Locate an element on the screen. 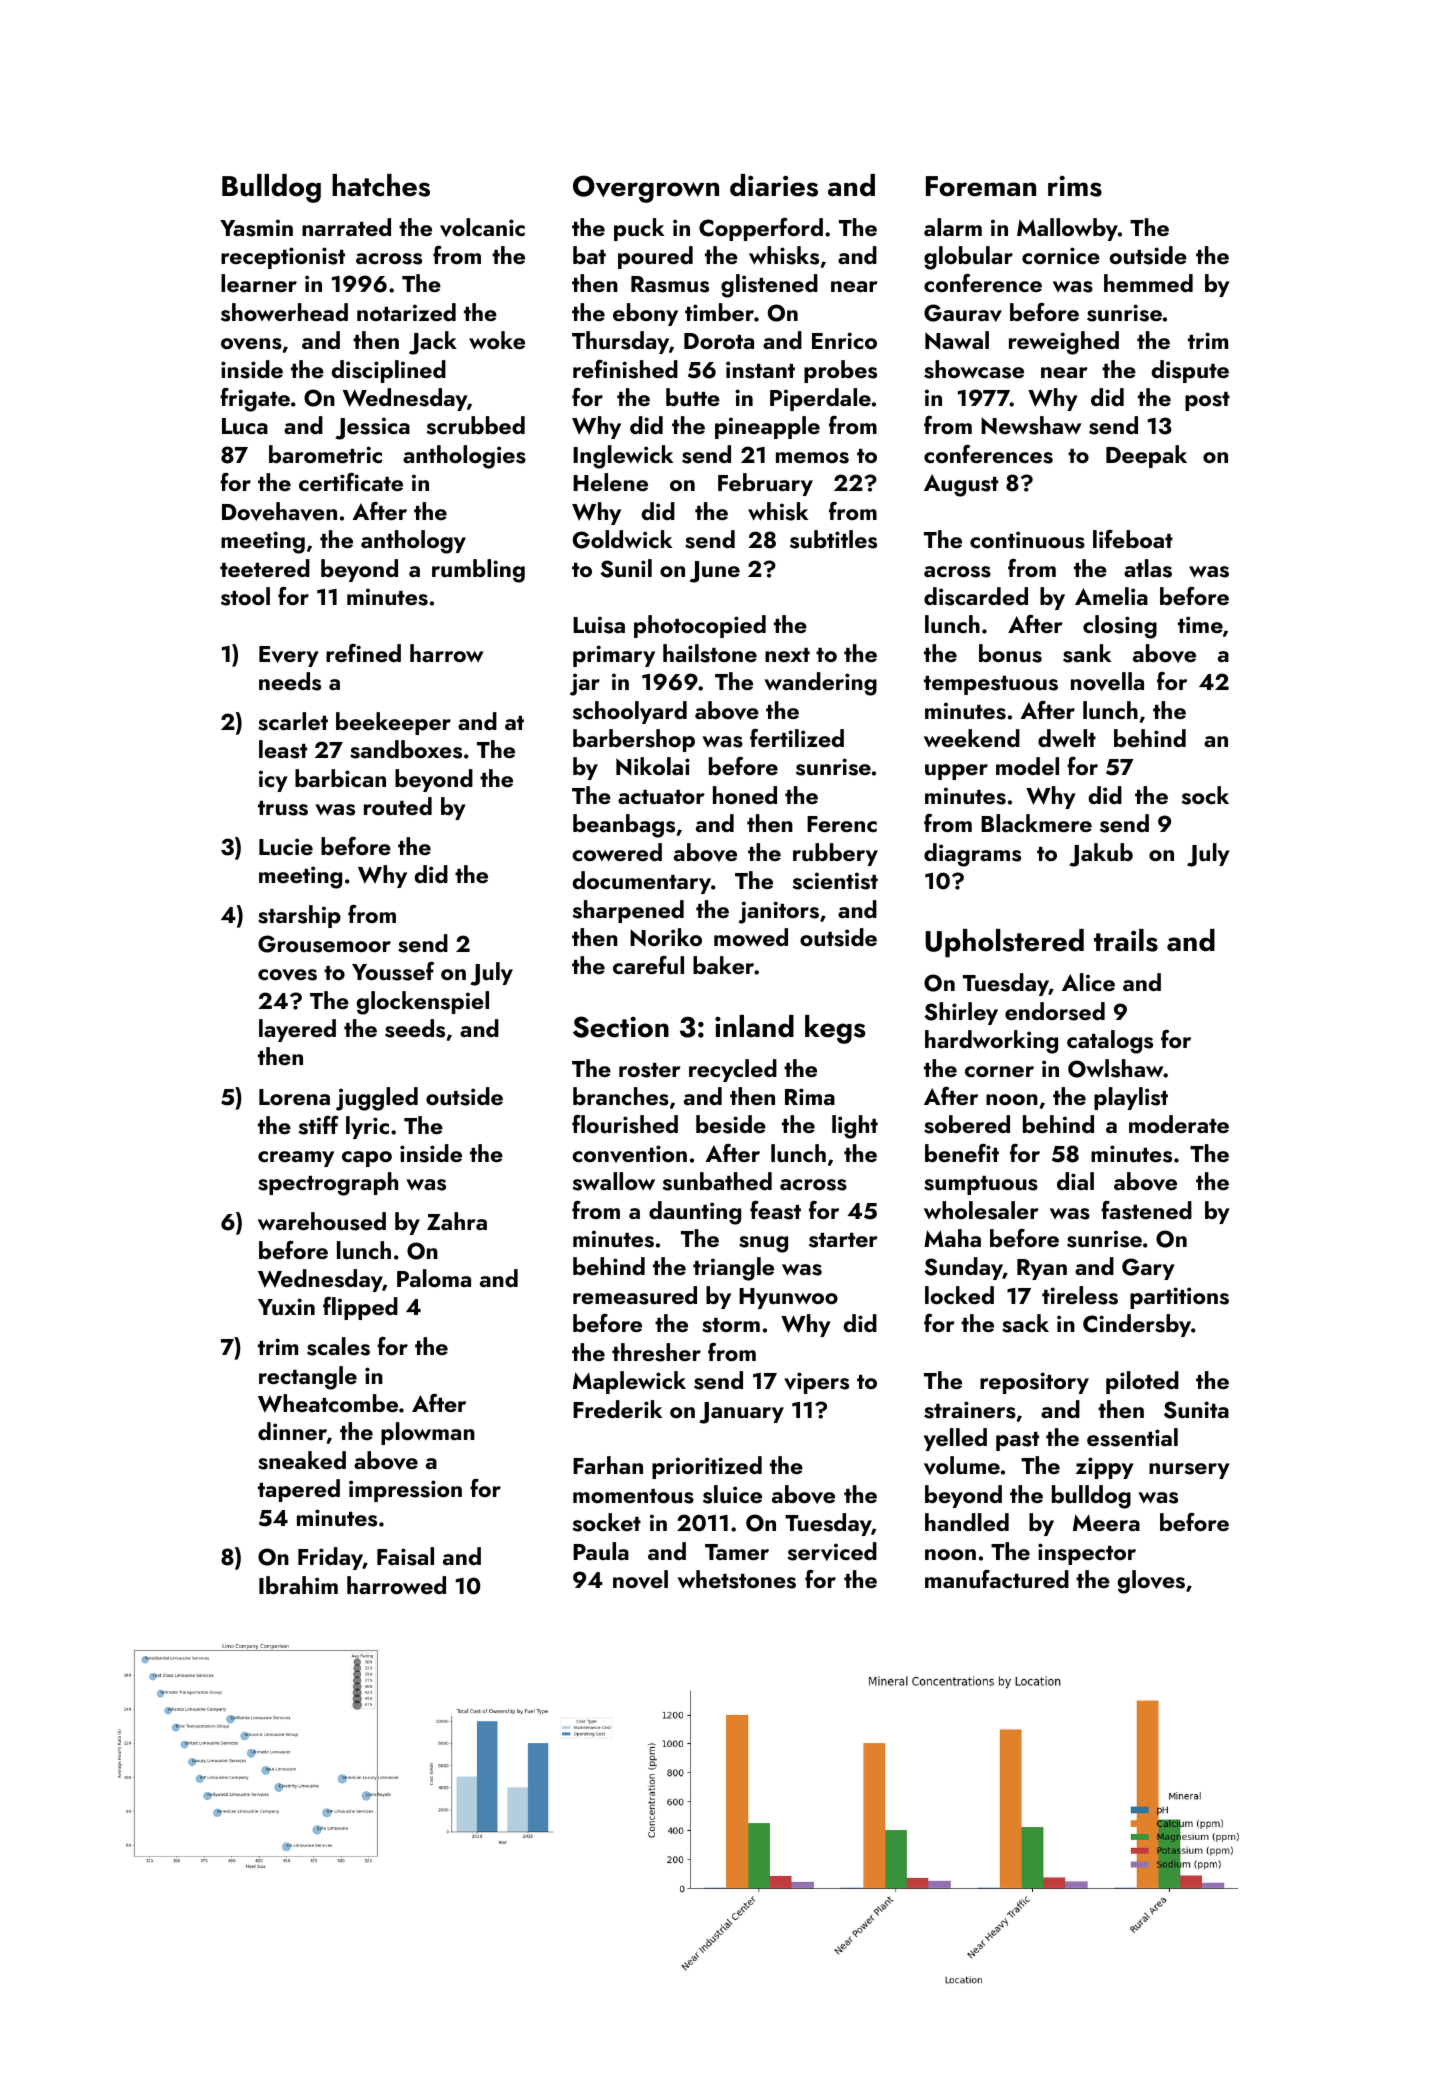 The height and width of the screenshot is (2100, 1450). globular is located at coordinates (968, 258).
